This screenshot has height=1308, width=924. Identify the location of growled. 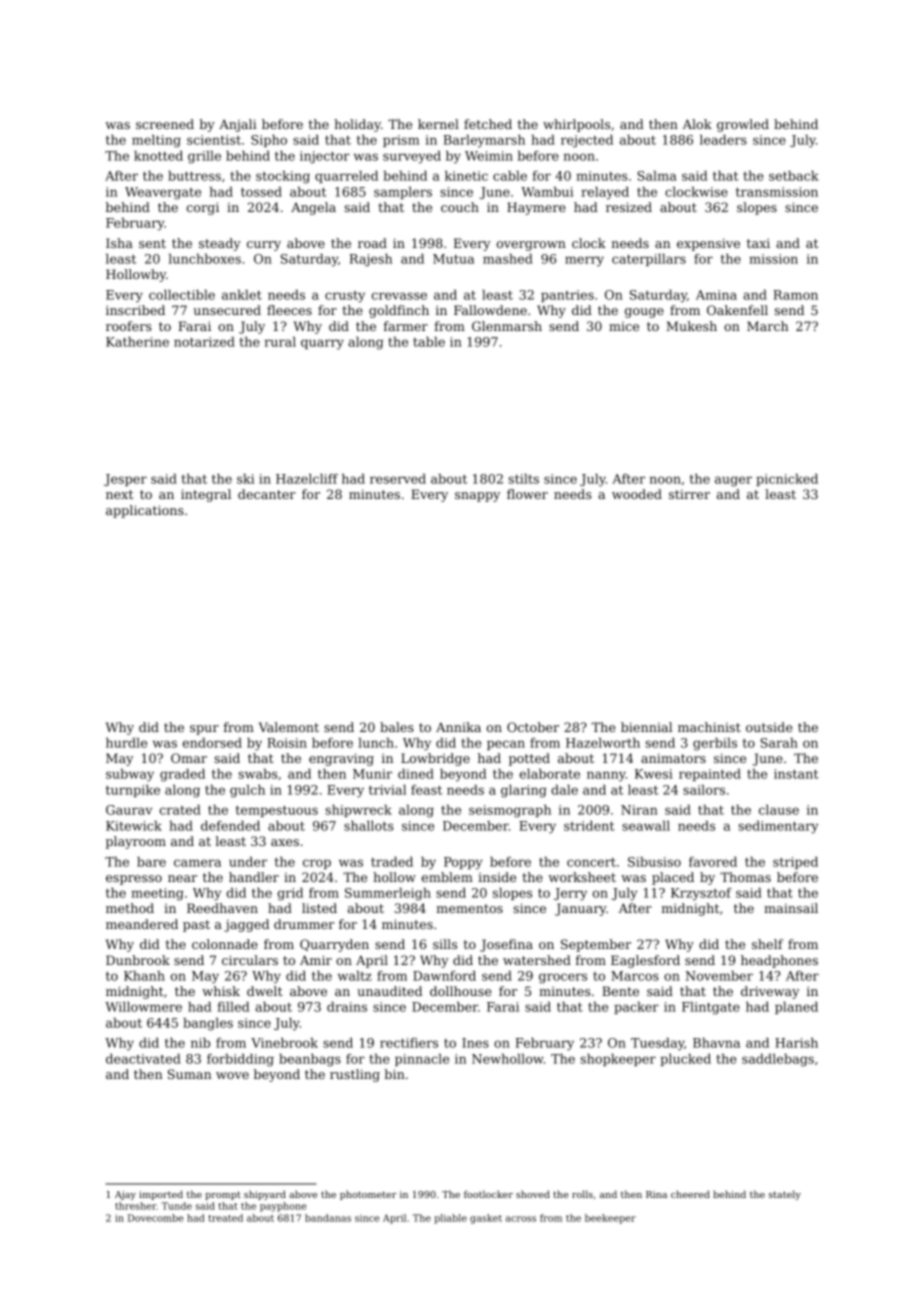
(743, 125).
